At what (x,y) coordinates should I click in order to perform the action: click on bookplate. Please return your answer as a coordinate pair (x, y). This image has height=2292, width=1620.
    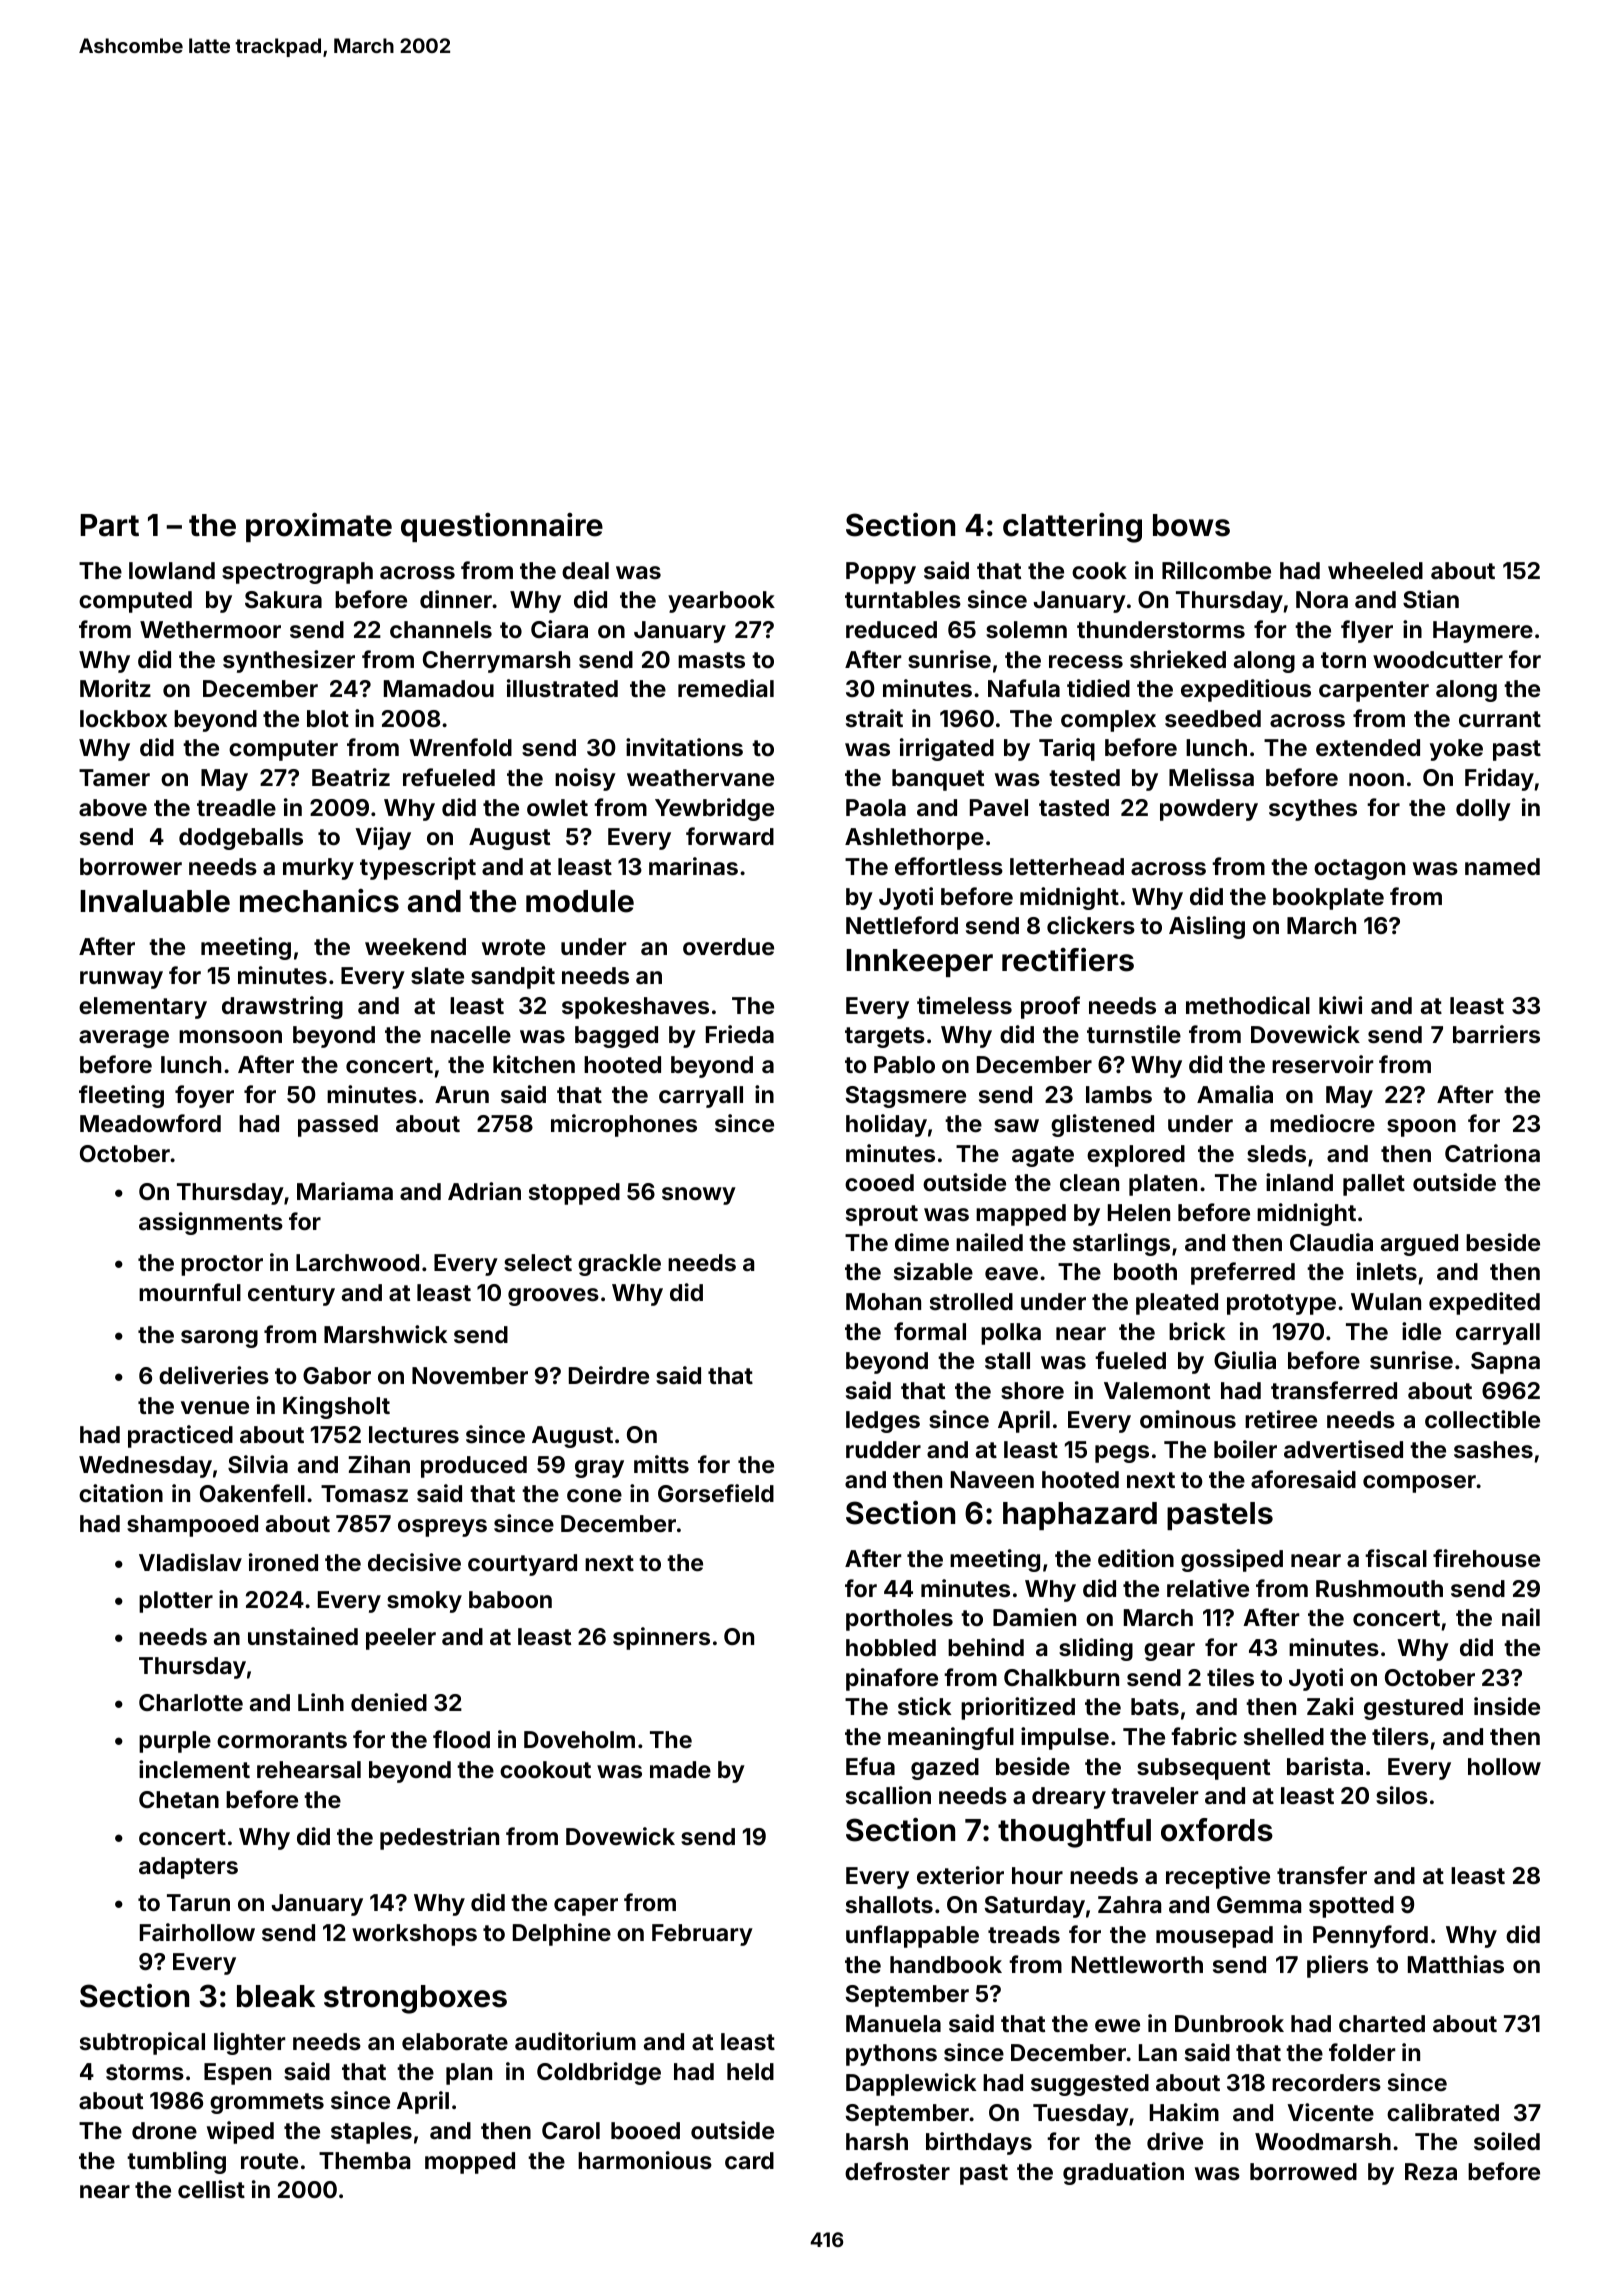
    Looking at the image, I should click on (1328, 899).
